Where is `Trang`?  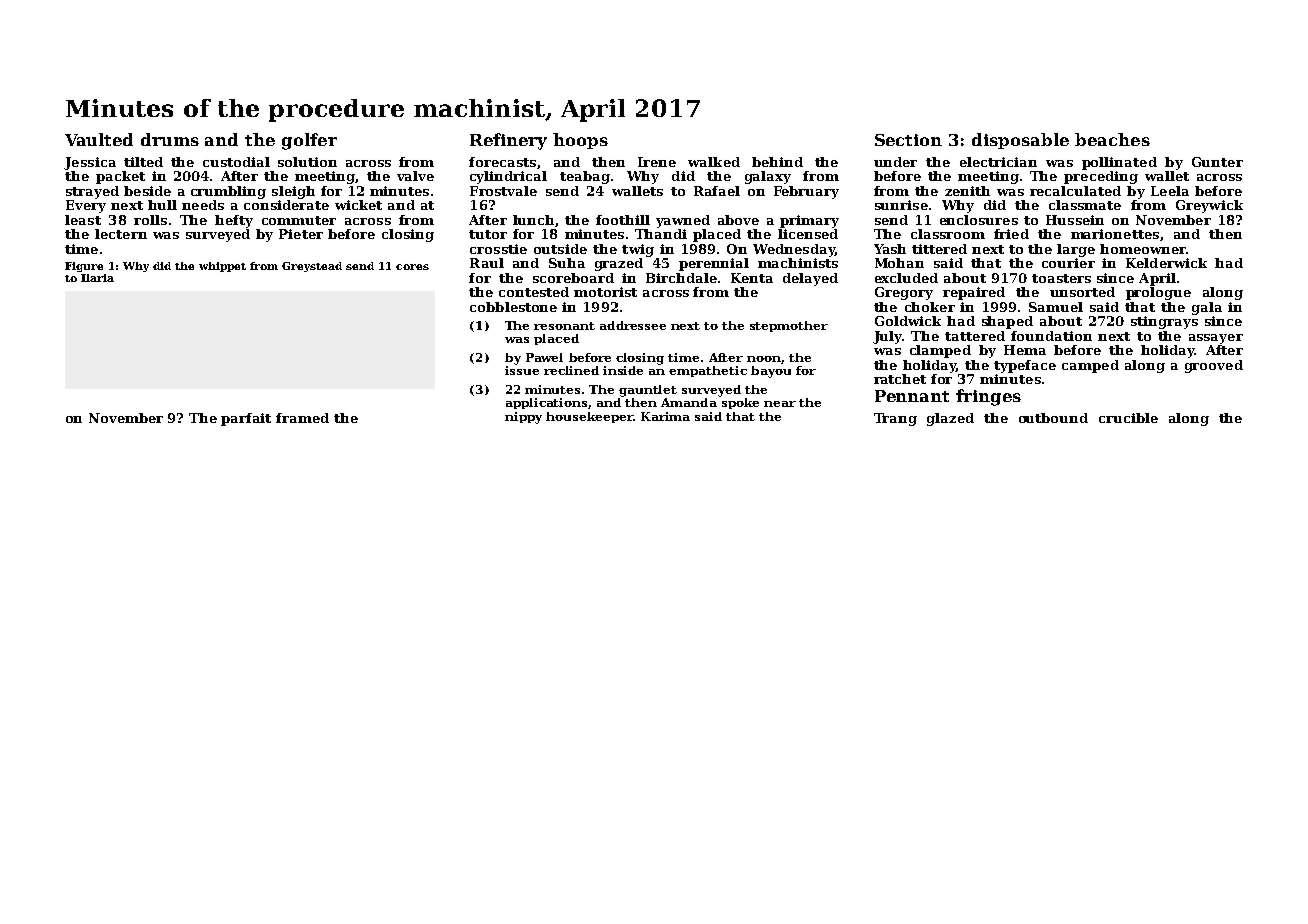
Trang is located at coordinates (895, 419).
